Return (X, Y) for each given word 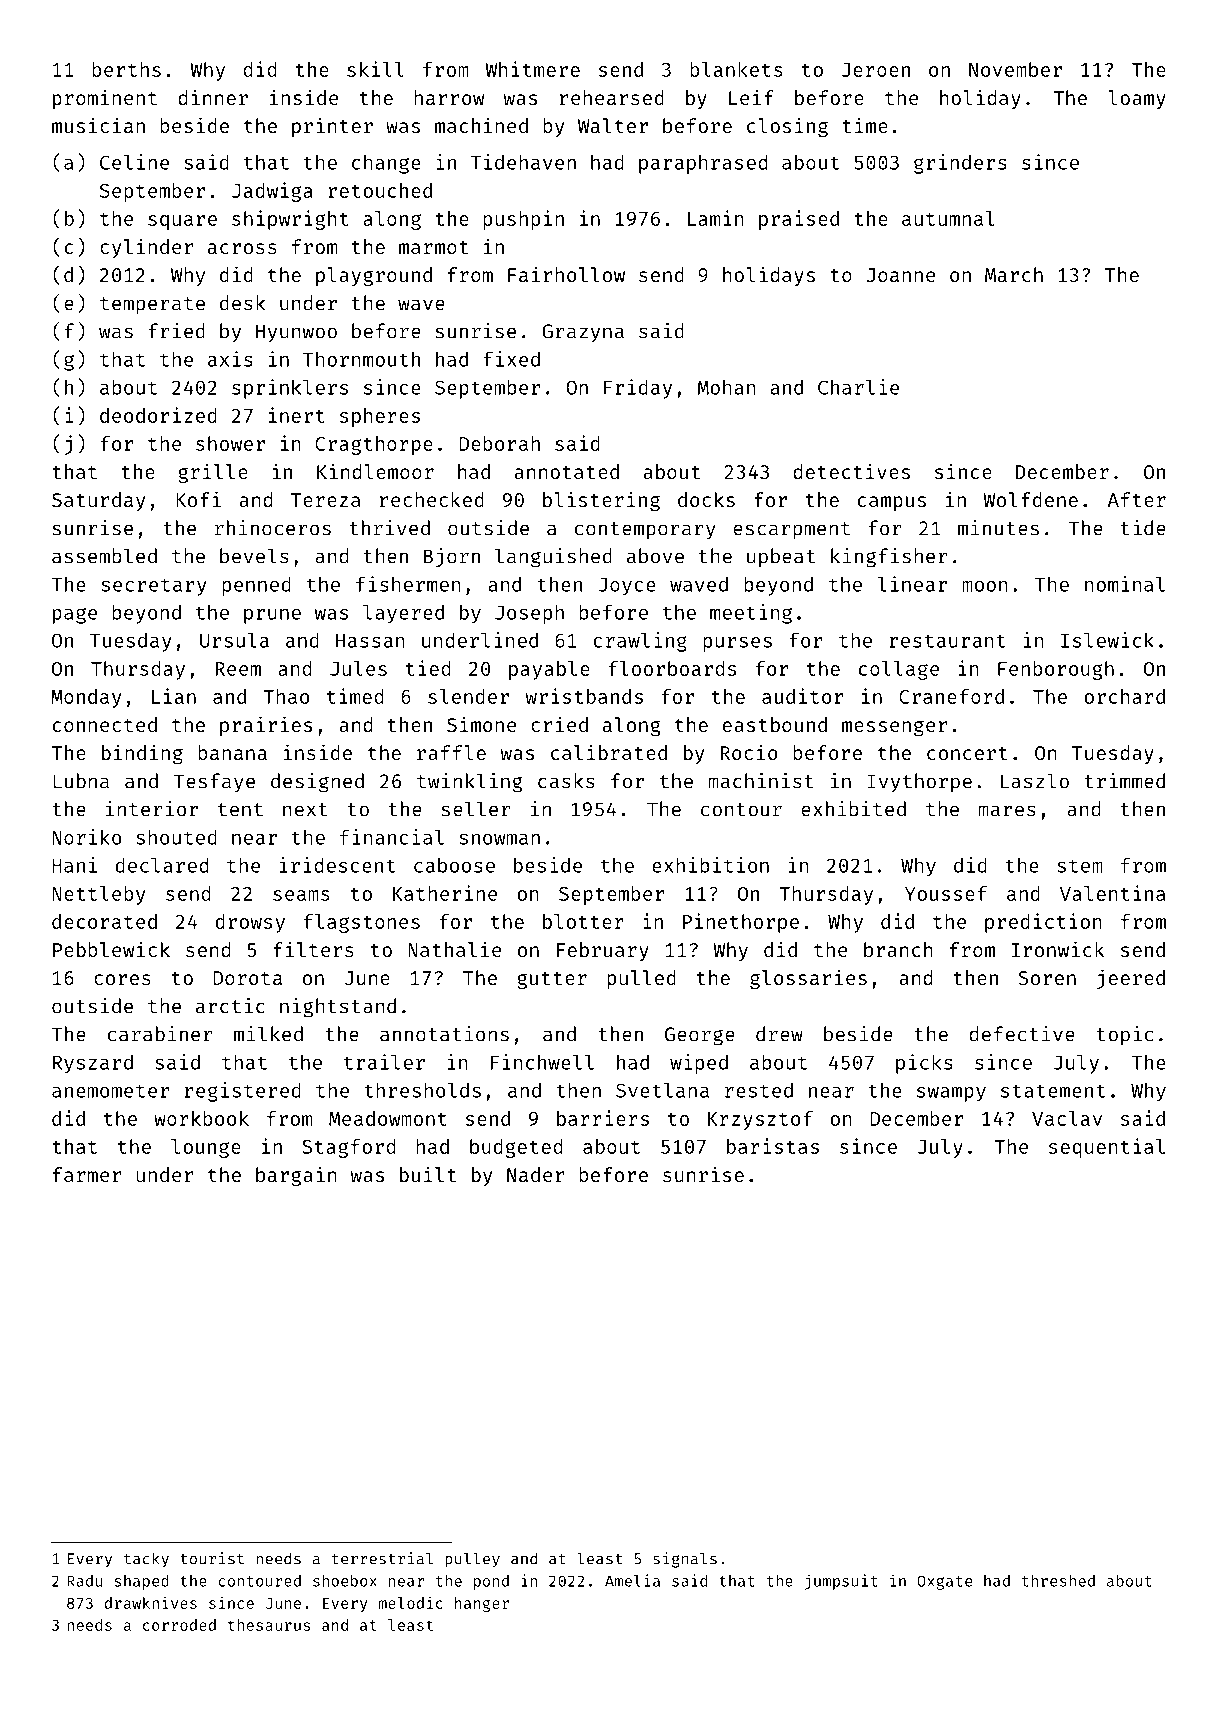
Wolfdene (1030, 499)
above (655, 556)
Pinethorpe (741, 923)
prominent (105, 99)
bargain (296, 1176)
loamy (1137, 99)
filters (313, 949)
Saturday (98, 501)
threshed (1058, 1581)
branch (898, 949)
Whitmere (532, 69)
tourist (212, 1558)
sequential (1107, 1148)
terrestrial (382, 1558)
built (428, 1174)
